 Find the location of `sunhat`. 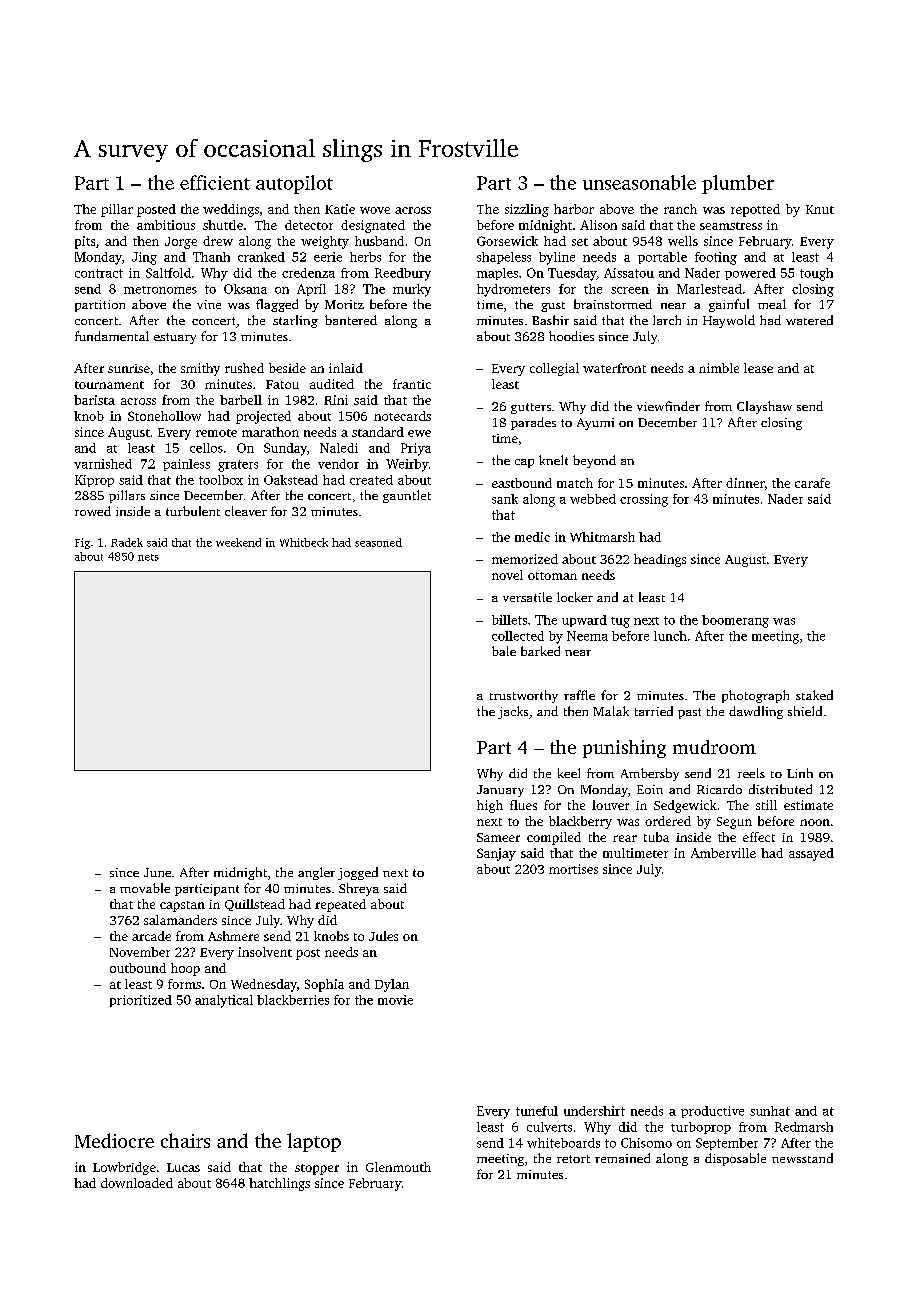

sunhat is located at coordinates (770, 1111).
